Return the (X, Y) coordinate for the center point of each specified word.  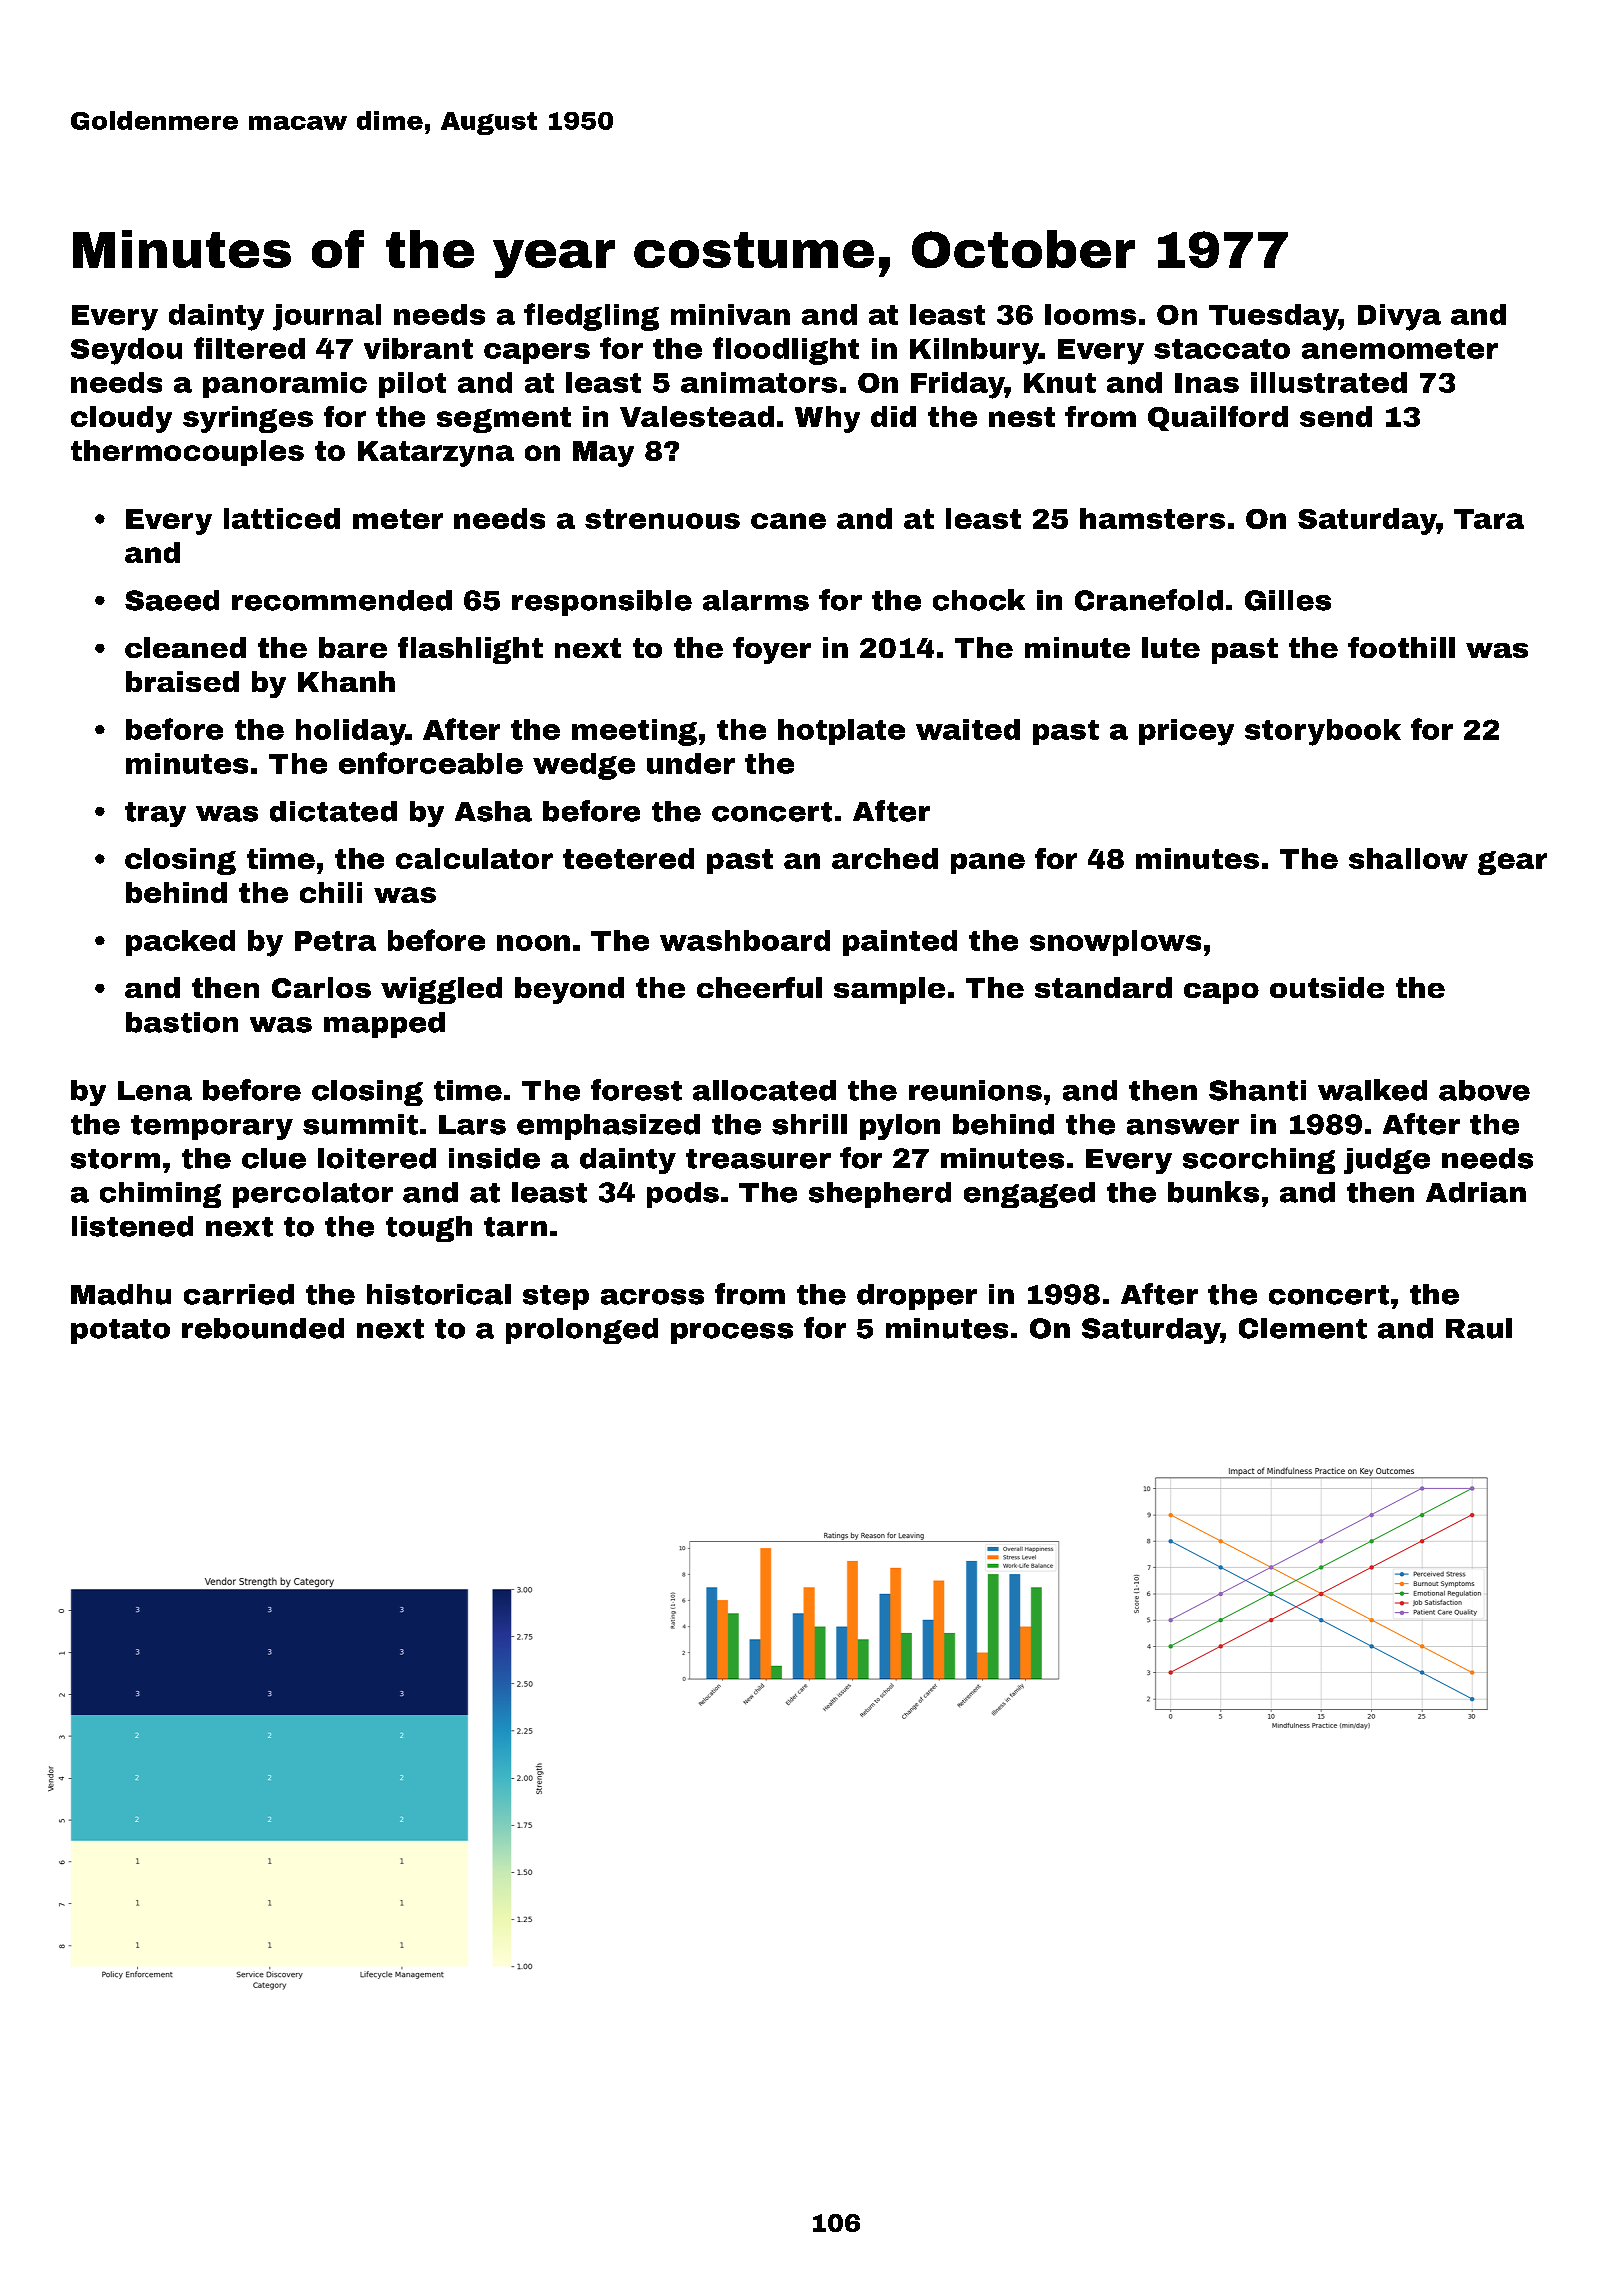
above (1484, 1090)
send (1336, 416)
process (732, 1333)
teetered (628, 858)
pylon (900, 1127)
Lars (472, 1125)
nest (1022, 417)
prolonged (582, 1331)
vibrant (418, 348)
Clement (1303, 1328)
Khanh (346, 681)
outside (1327, 987)
